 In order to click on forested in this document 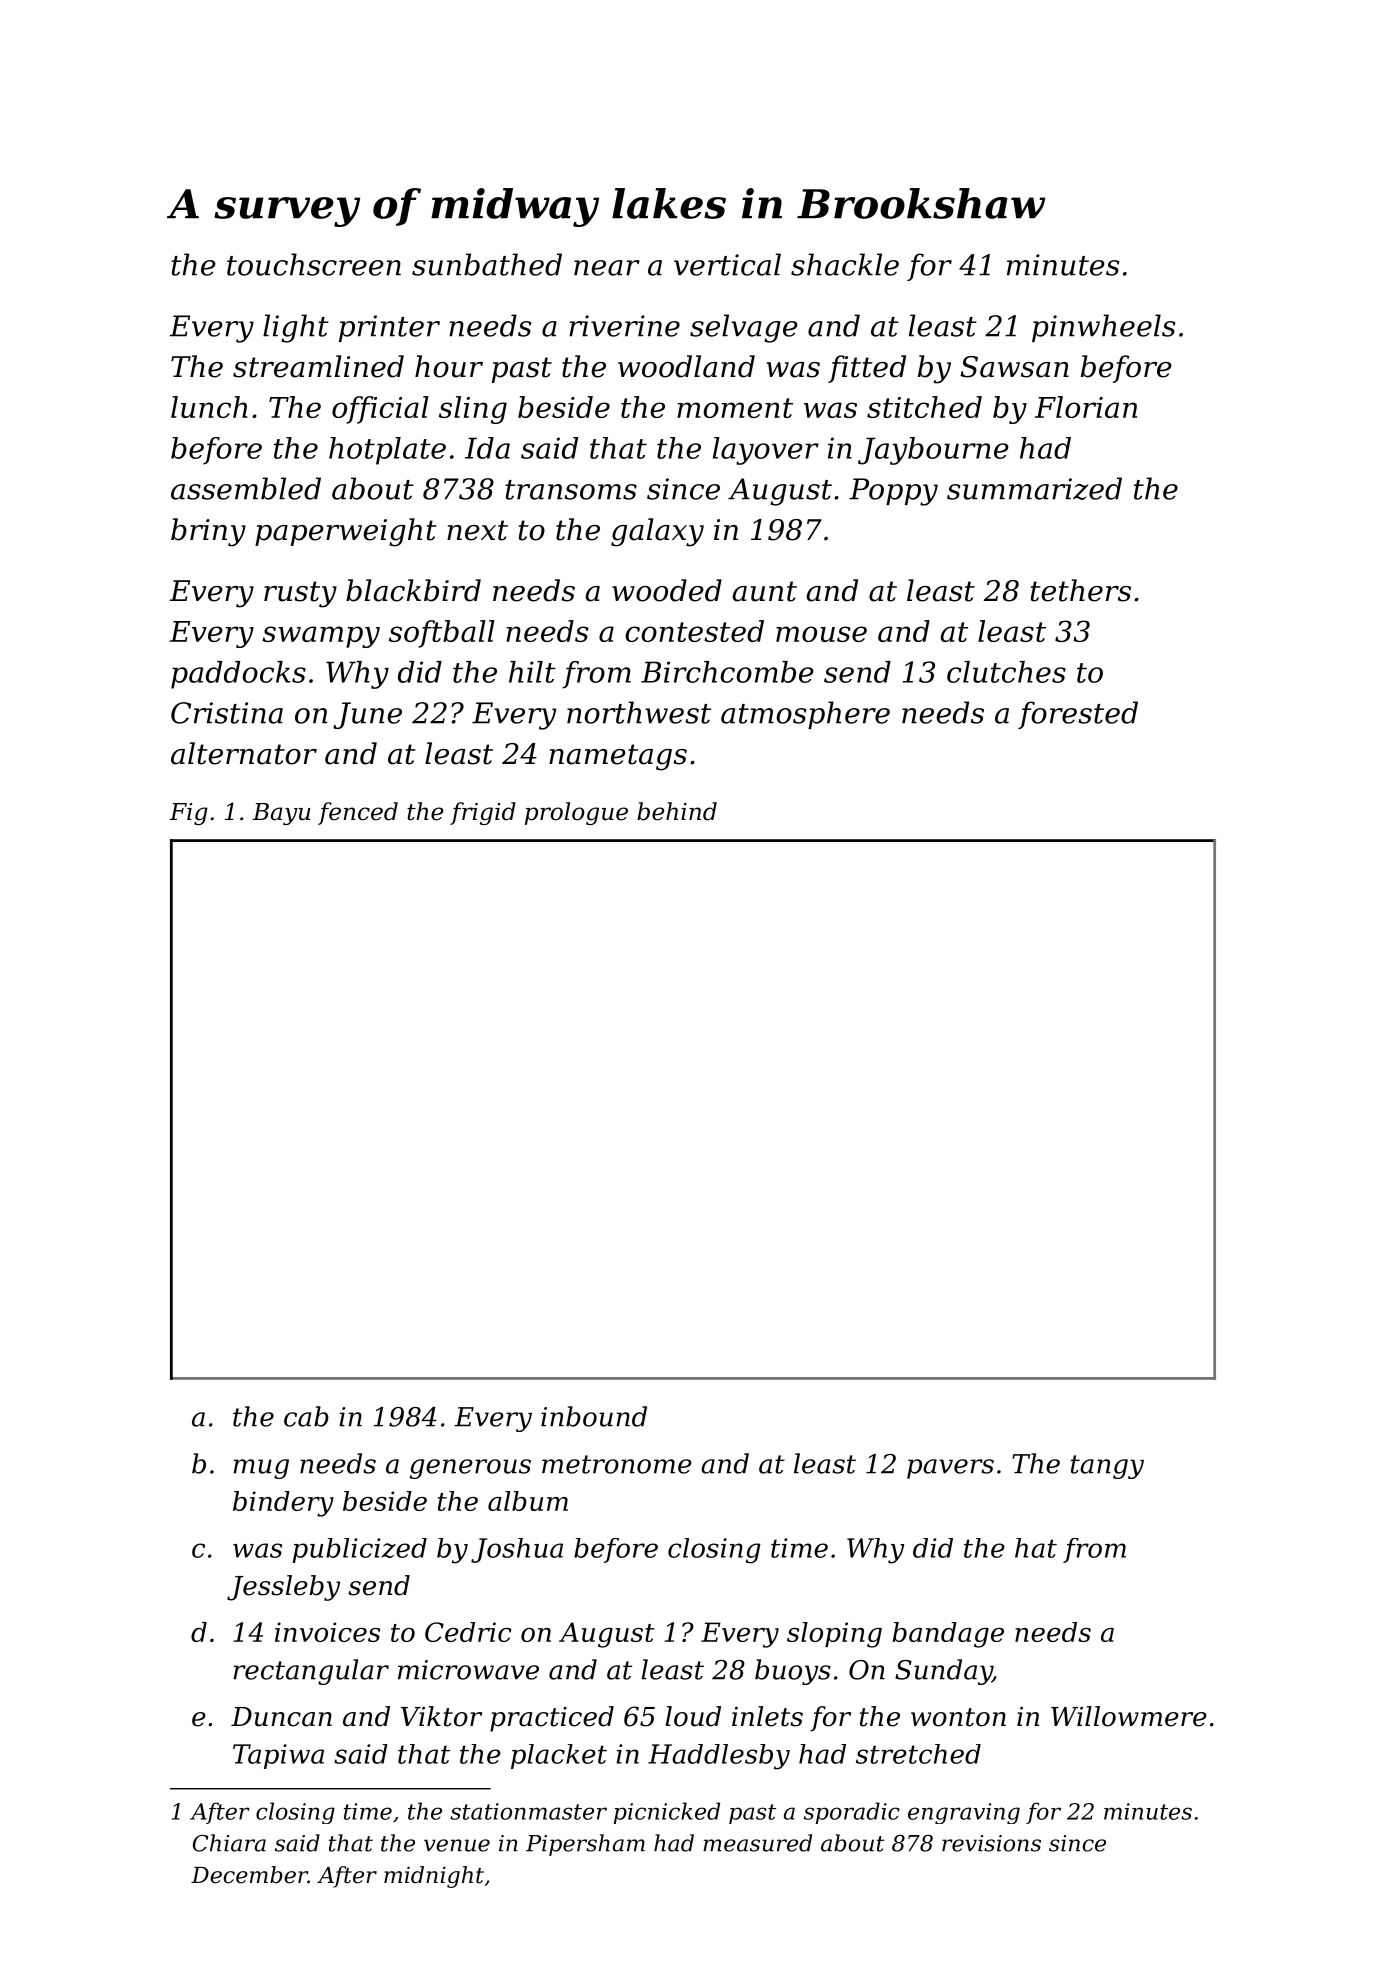, I will do `click(1078, 715)`.
